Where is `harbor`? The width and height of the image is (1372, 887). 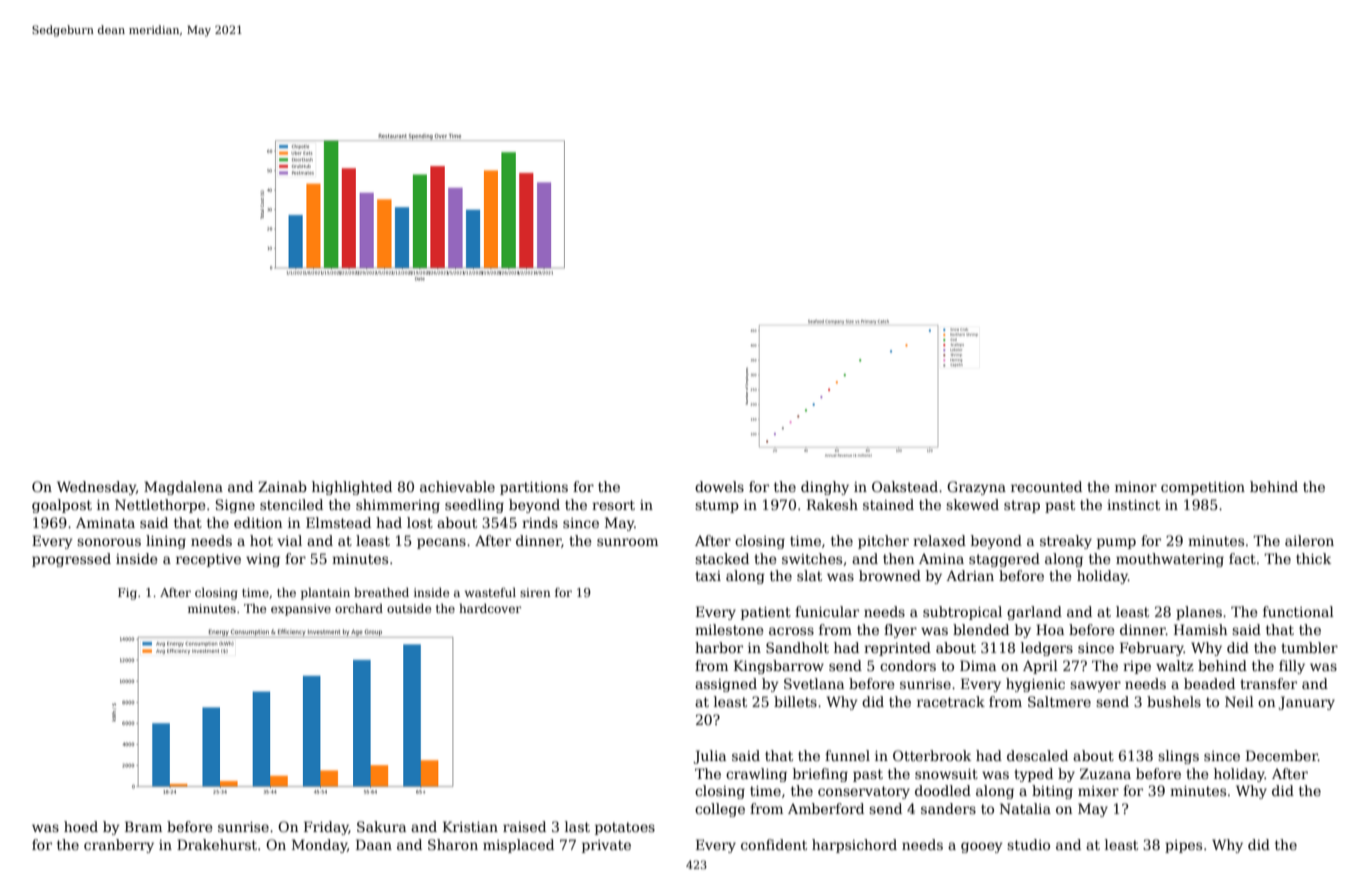 harbor is located at coordinates (719, 647).
